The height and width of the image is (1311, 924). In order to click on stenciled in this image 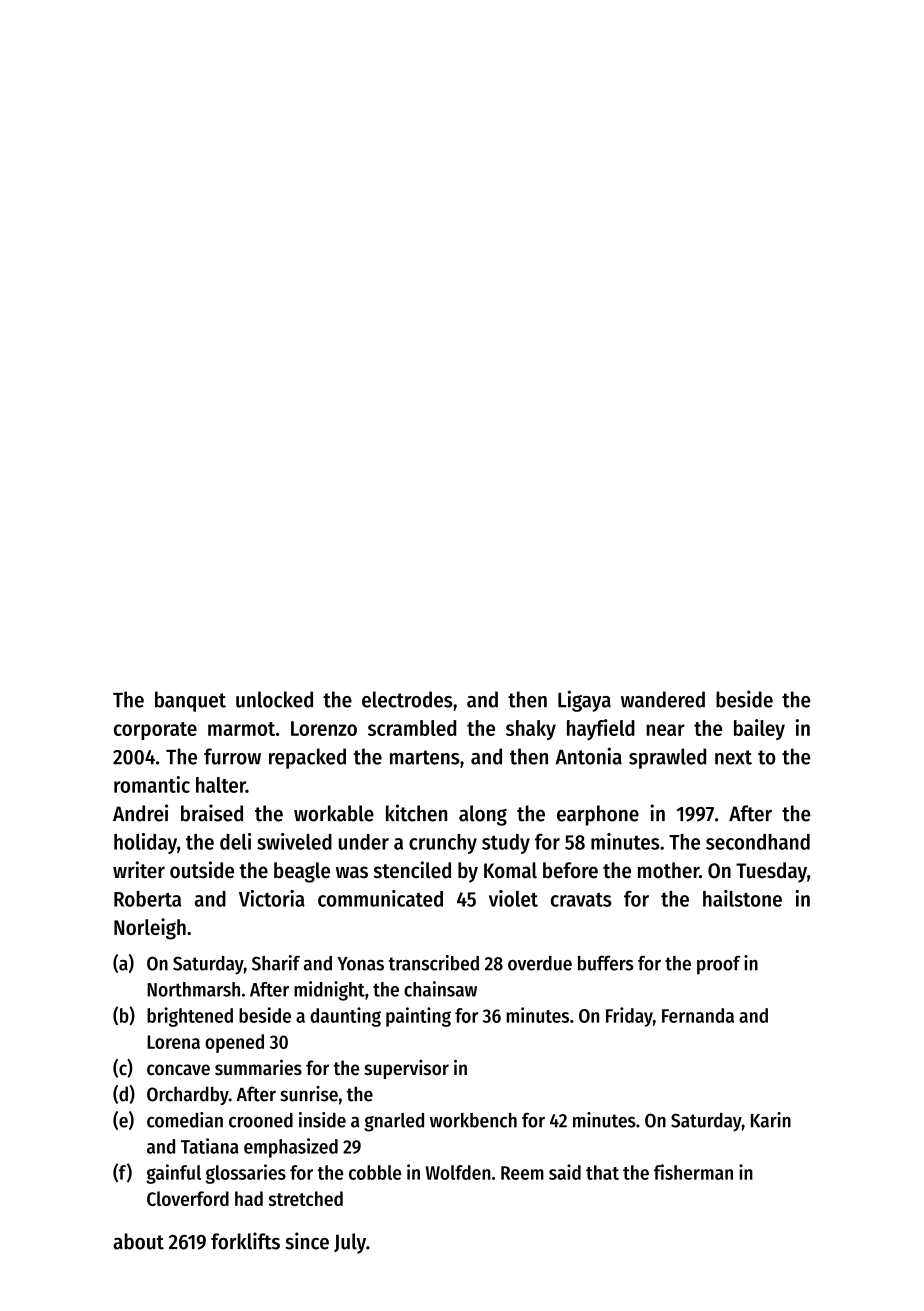, I will do `click(412, 870)`.
